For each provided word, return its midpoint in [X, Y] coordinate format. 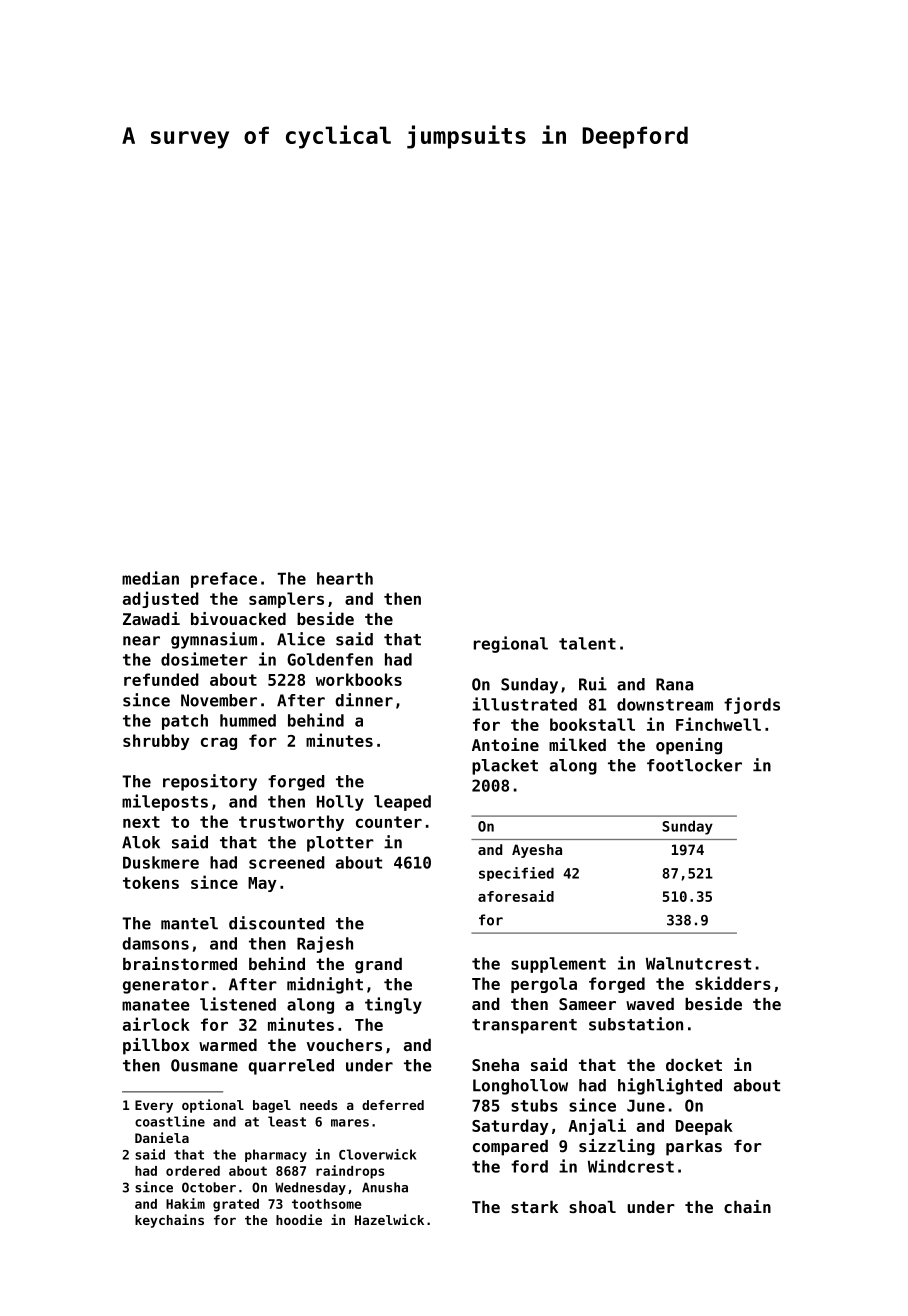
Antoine [505, 744]
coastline [170, 1121]
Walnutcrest [698, 963]
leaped [402, 803]
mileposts [165, 802]
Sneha [495, 1065]
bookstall [592, 724]
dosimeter [204, 659]
